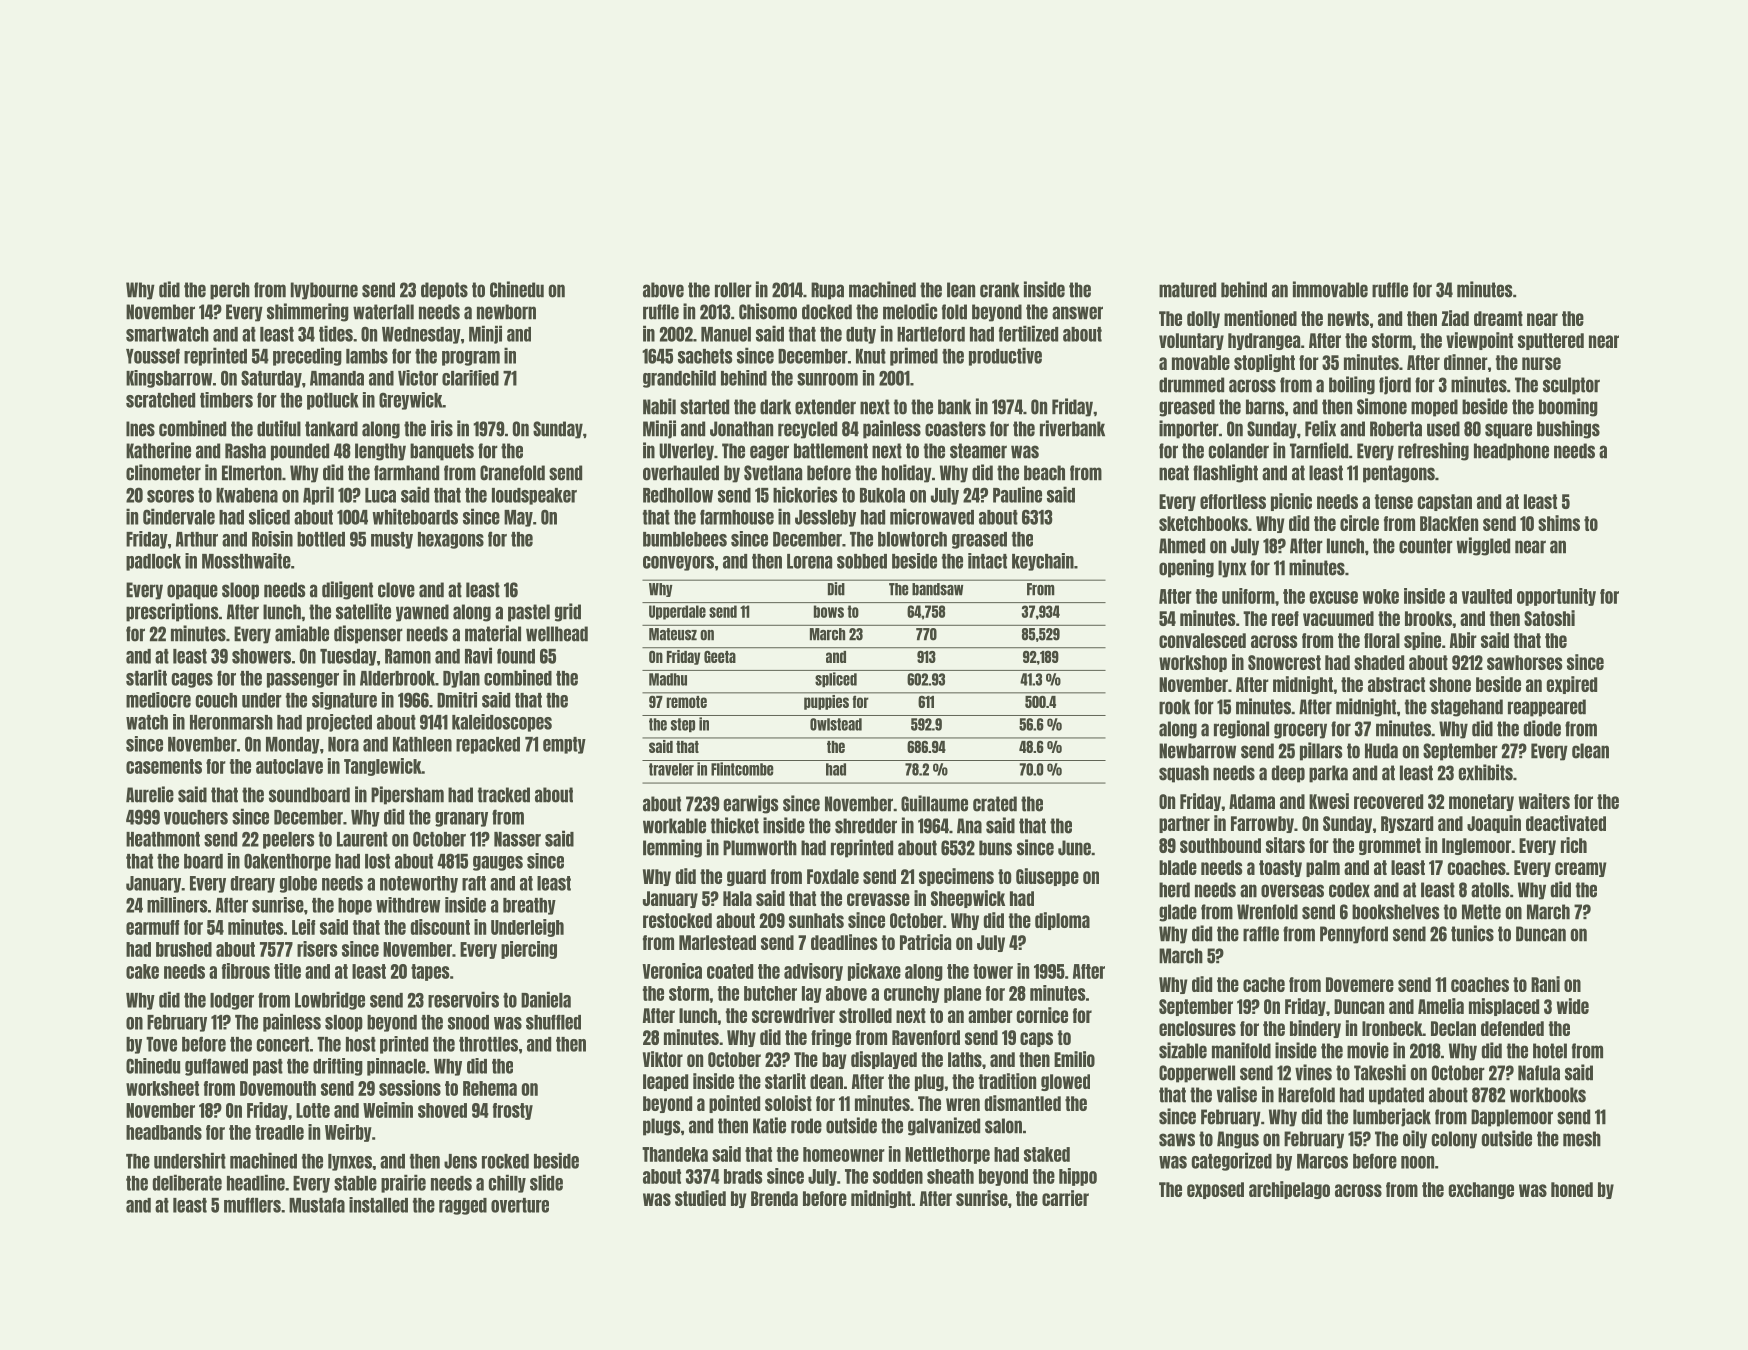 The image size is (1748, 1350). I want to click on hexagons, so click(451, 540).
